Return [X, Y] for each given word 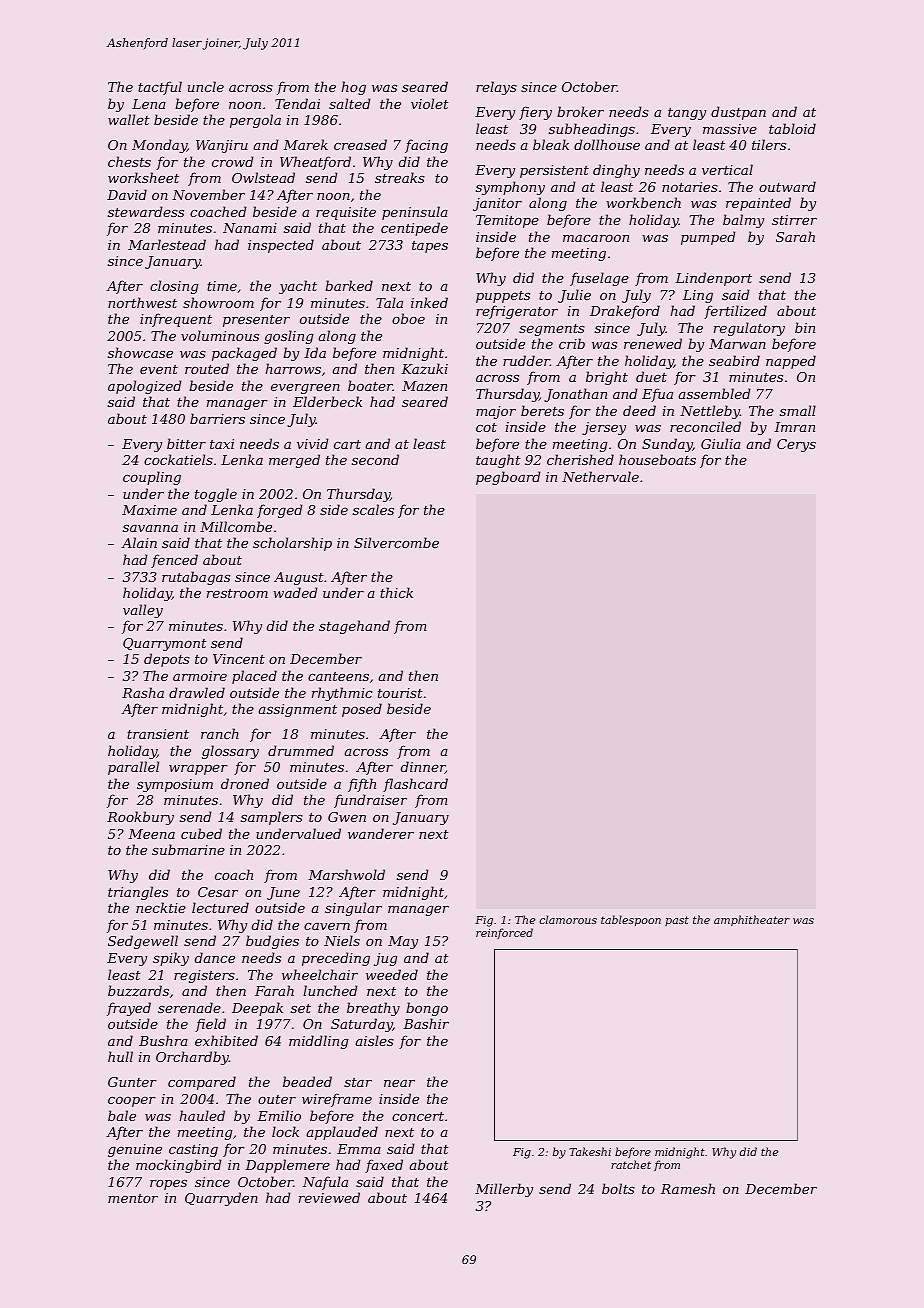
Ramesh [688, 1188]
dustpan [738, 113]
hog [353, 88]
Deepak [257, 1009]
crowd [232, 161]
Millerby [504, 1190]
